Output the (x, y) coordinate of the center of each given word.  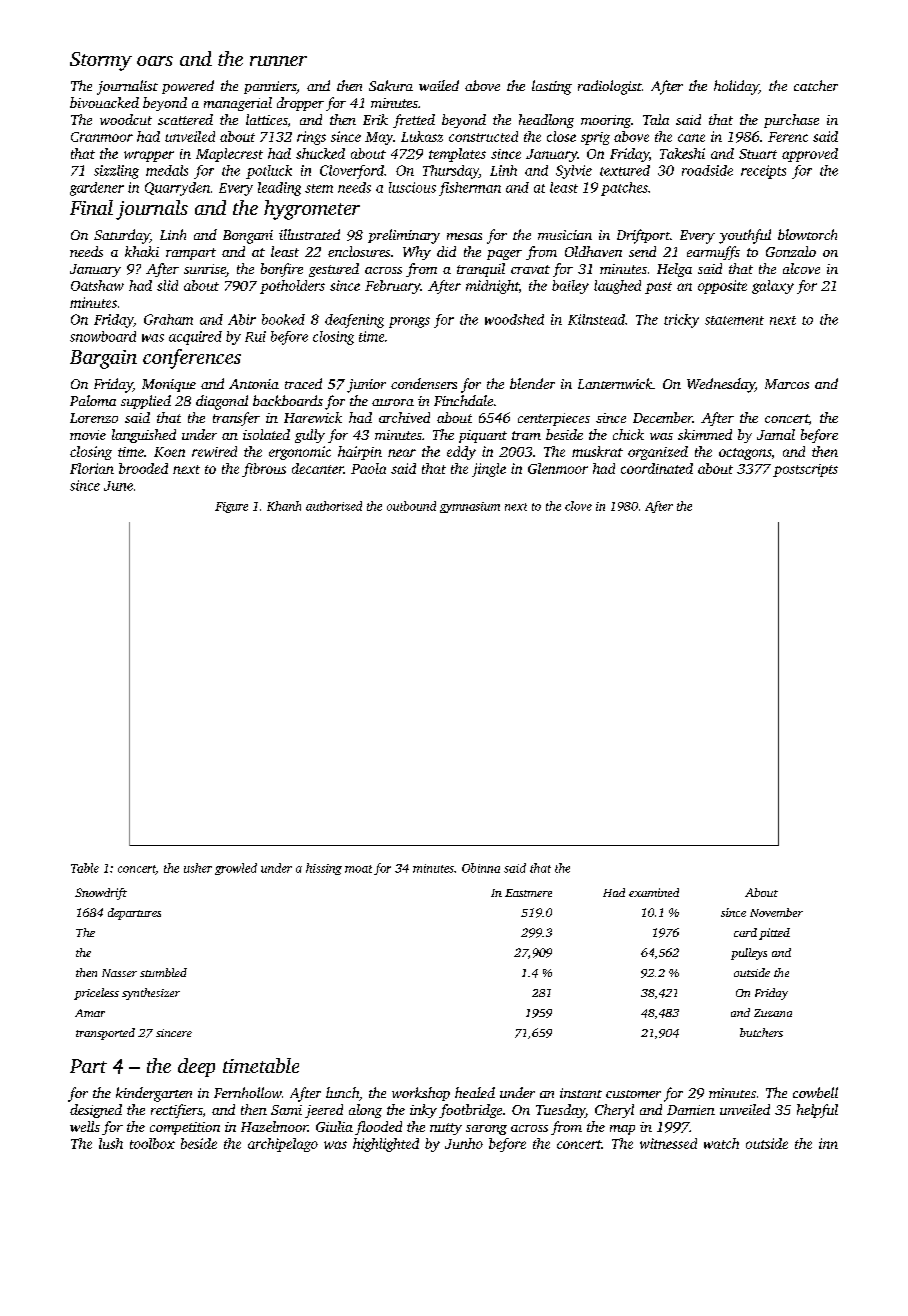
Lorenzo (94, 418)
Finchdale (463, 400)
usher (198, 868)
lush (111, 1143)
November (776, 912)
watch (721, 1143)
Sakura (391, 85)
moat (358, 869)
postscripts (805, 470)
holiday (736, 87)
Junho (464, 1143)
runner (278, 61)
